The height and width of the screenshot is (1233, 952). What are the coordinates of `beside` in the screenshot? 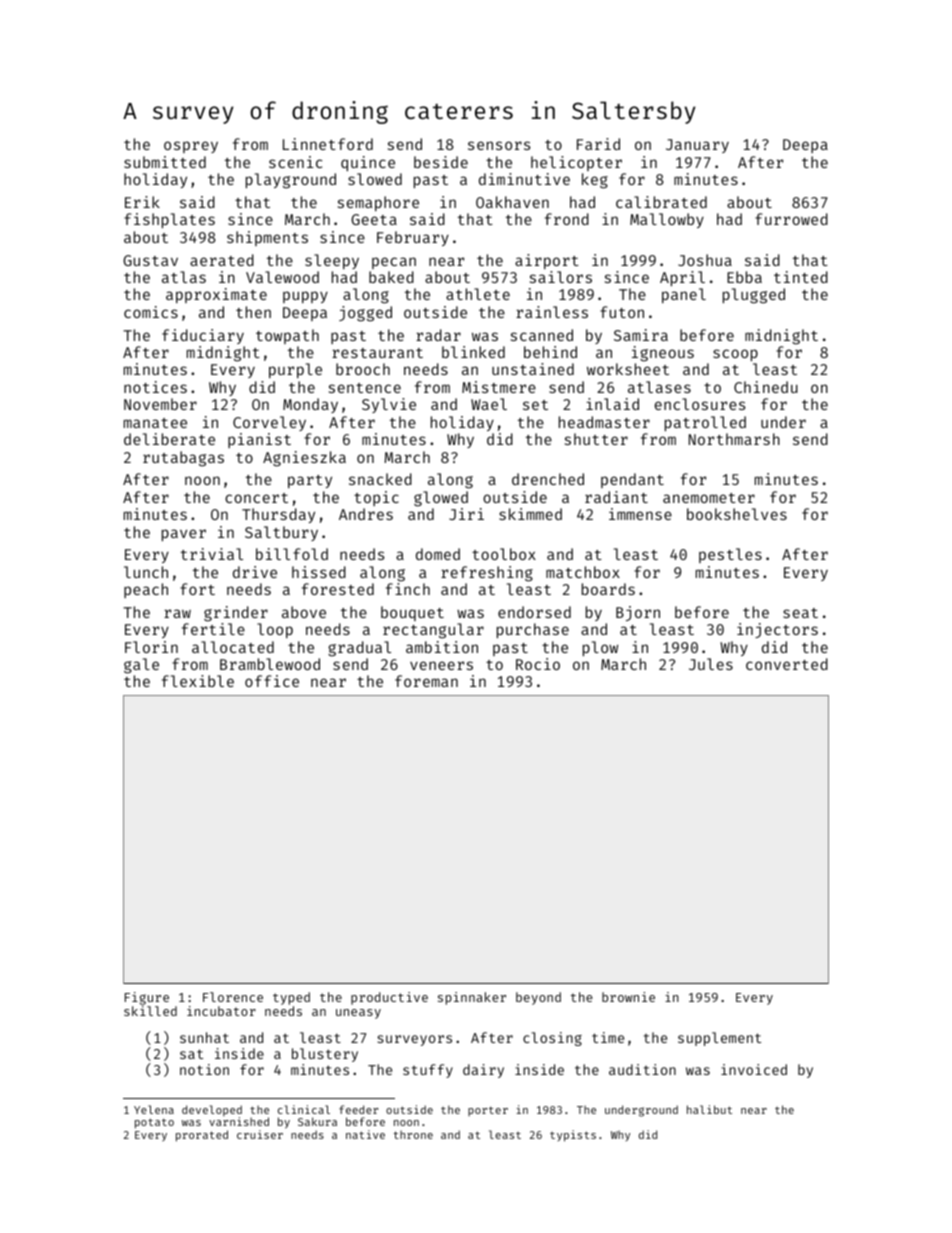 It's located at (441, 162).
